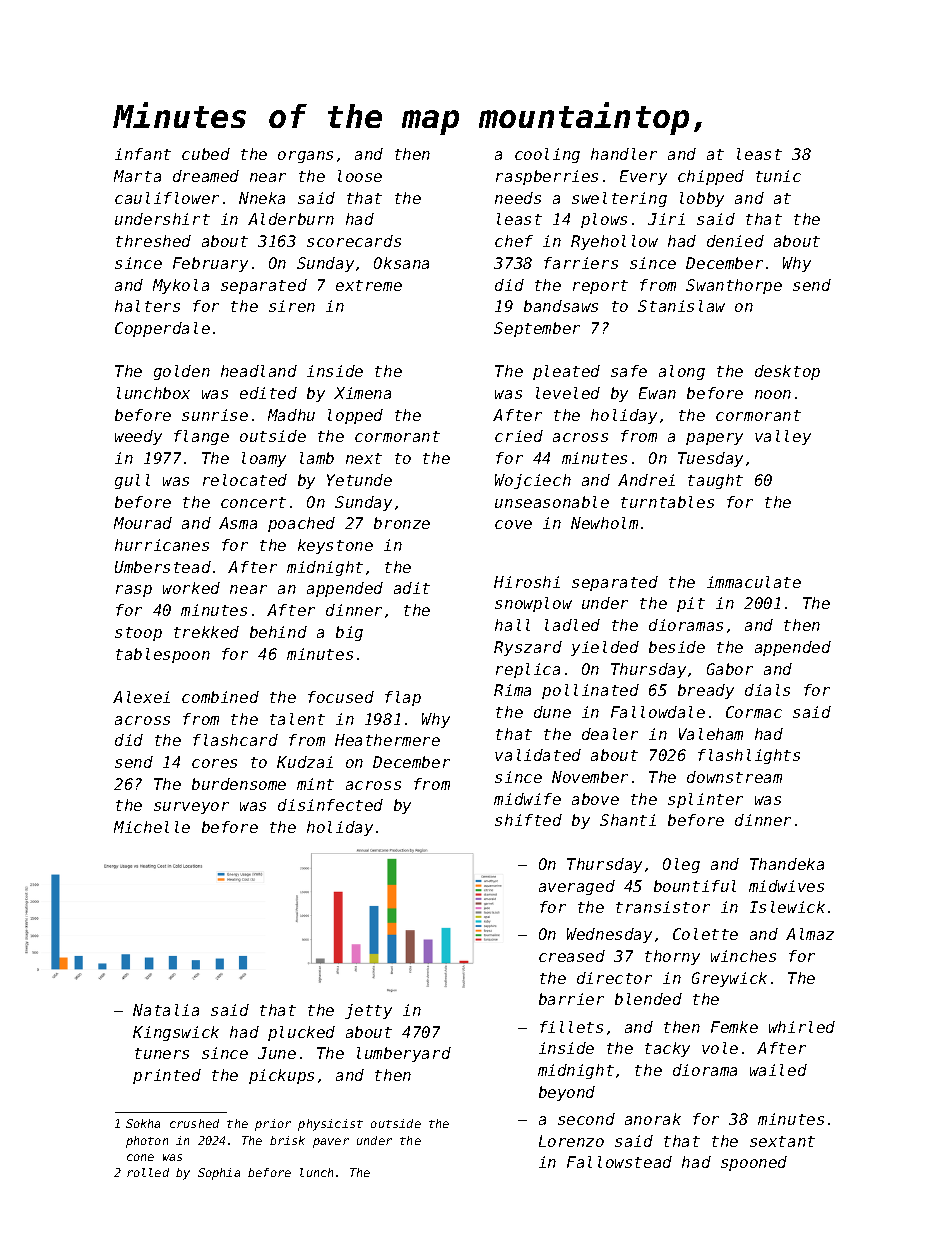 Image resolution: width=952 pixels, height=1233 pixels. Describe the element at coordinates (140, 1157) in the image. I see `cone` at that location.
